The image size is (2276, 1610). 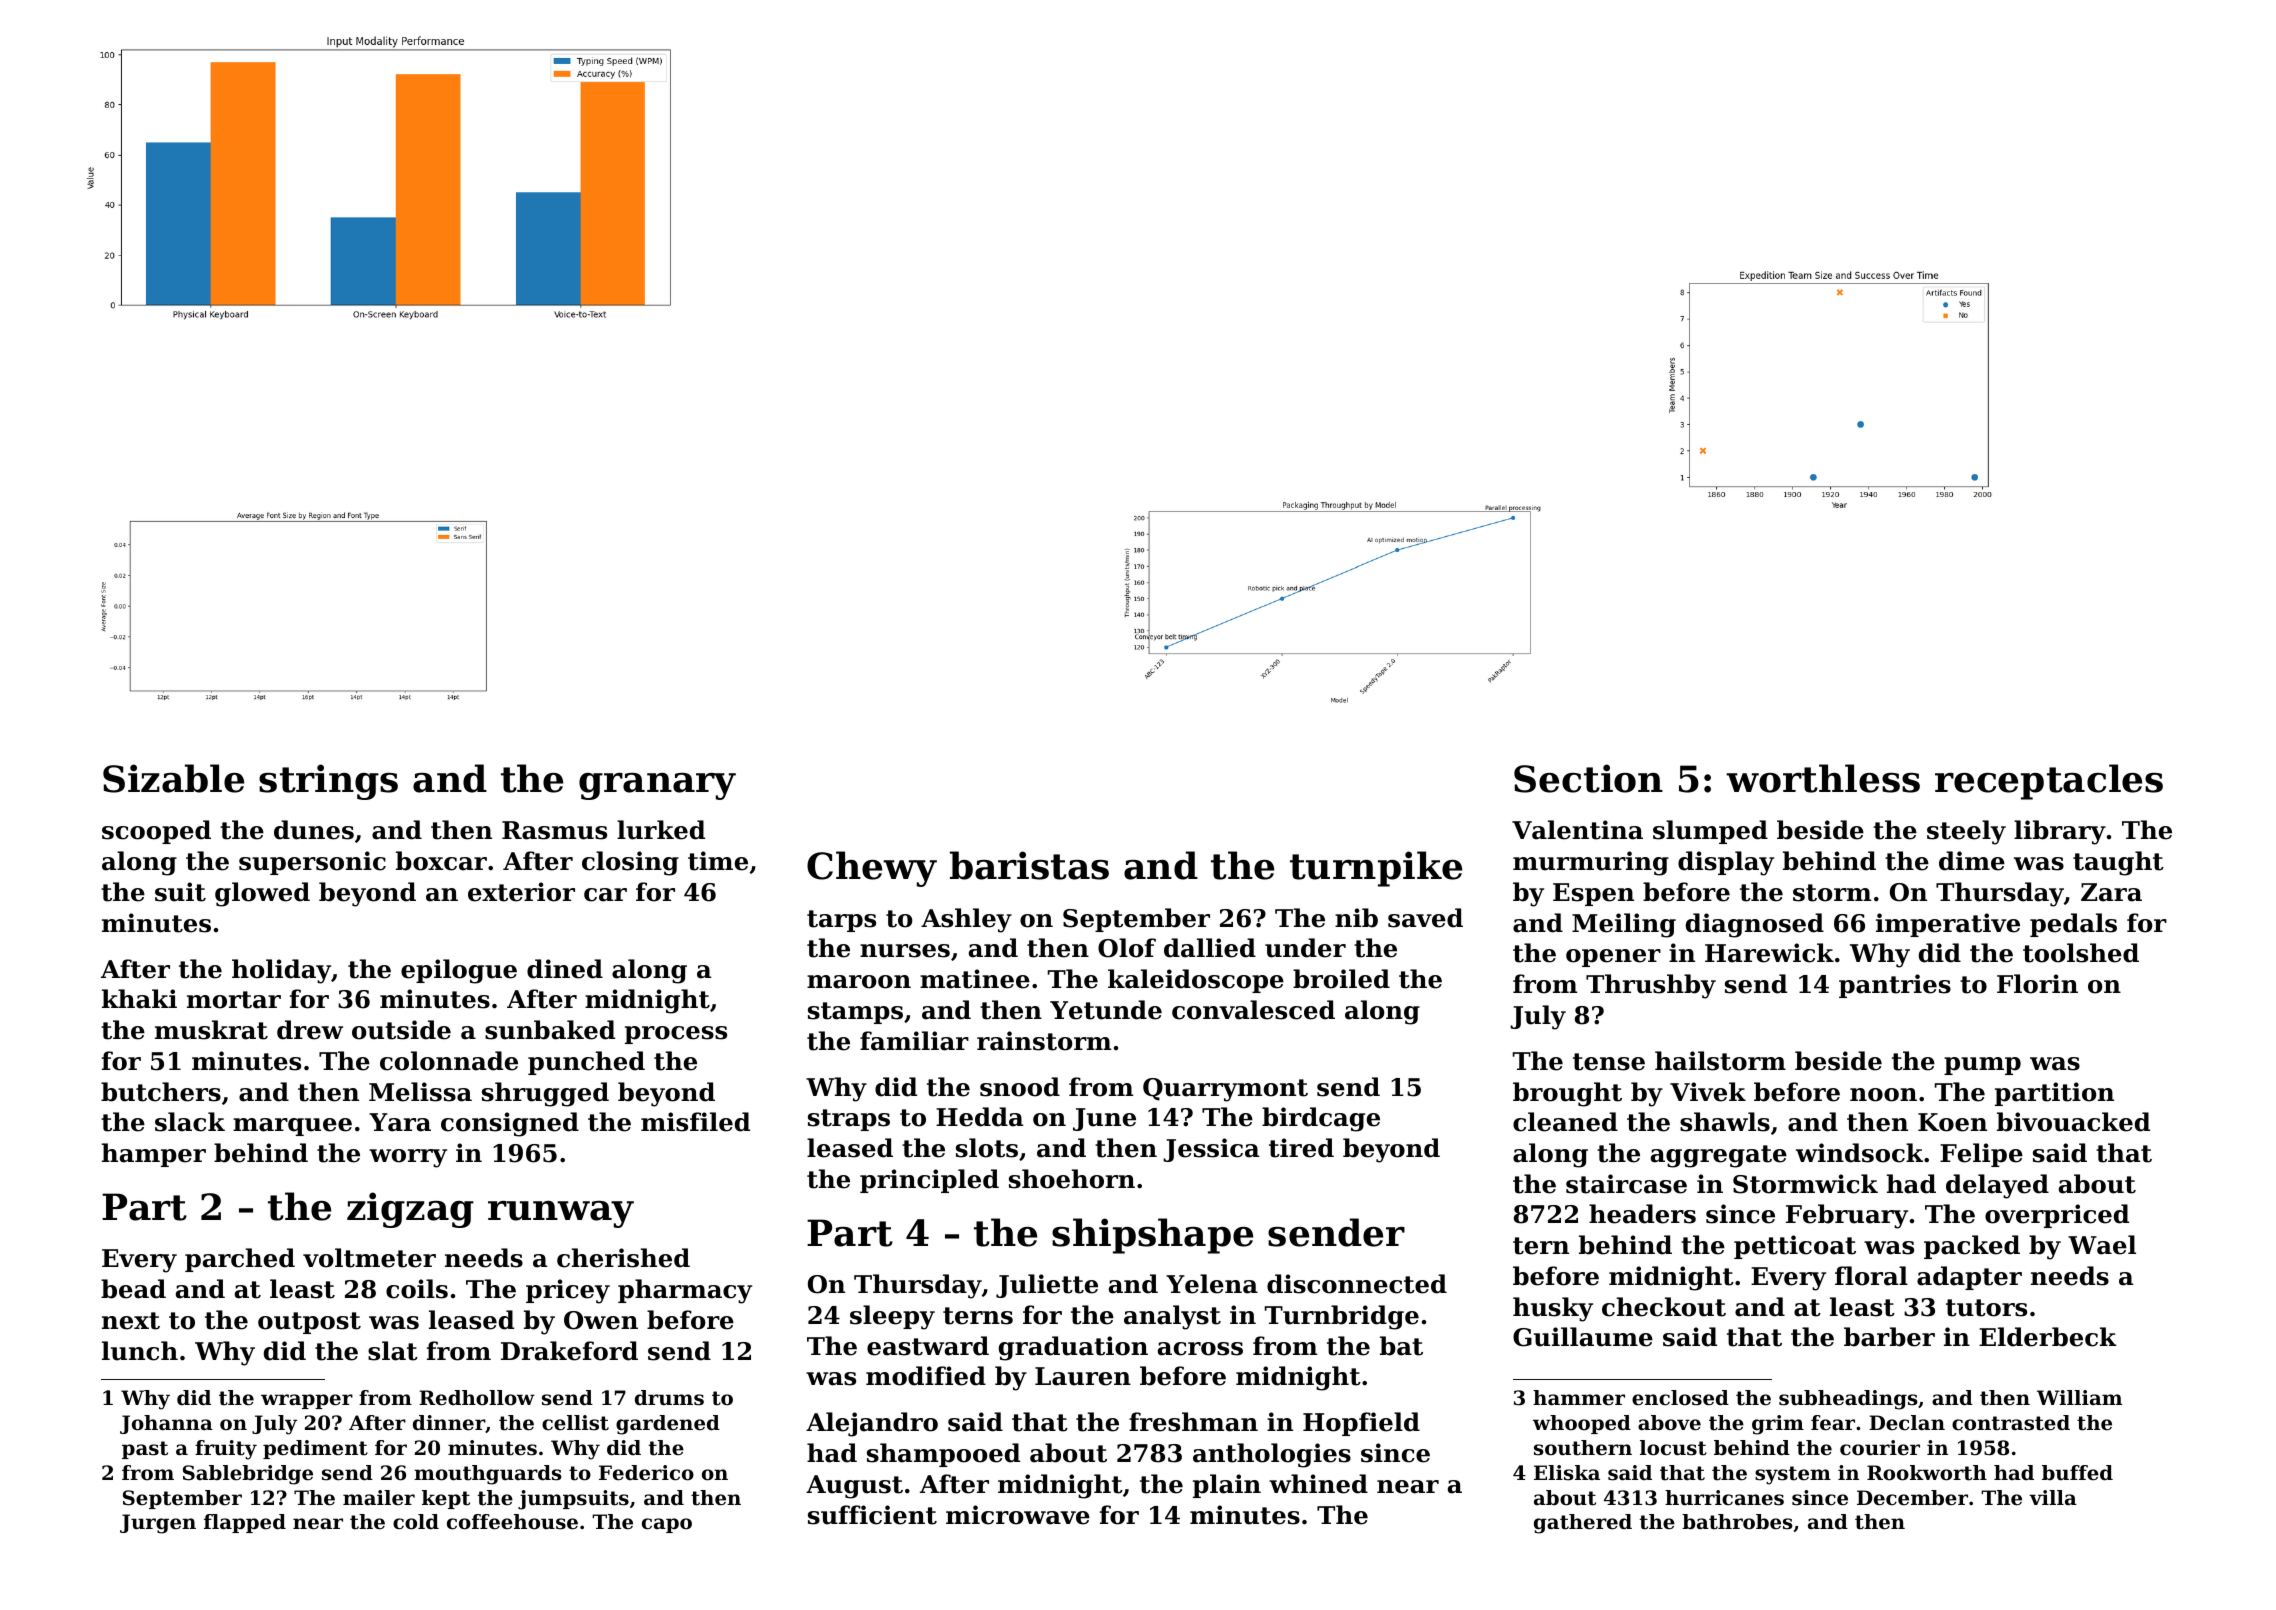 I want to click on convalesced, so click(x=1253, y=1010).
